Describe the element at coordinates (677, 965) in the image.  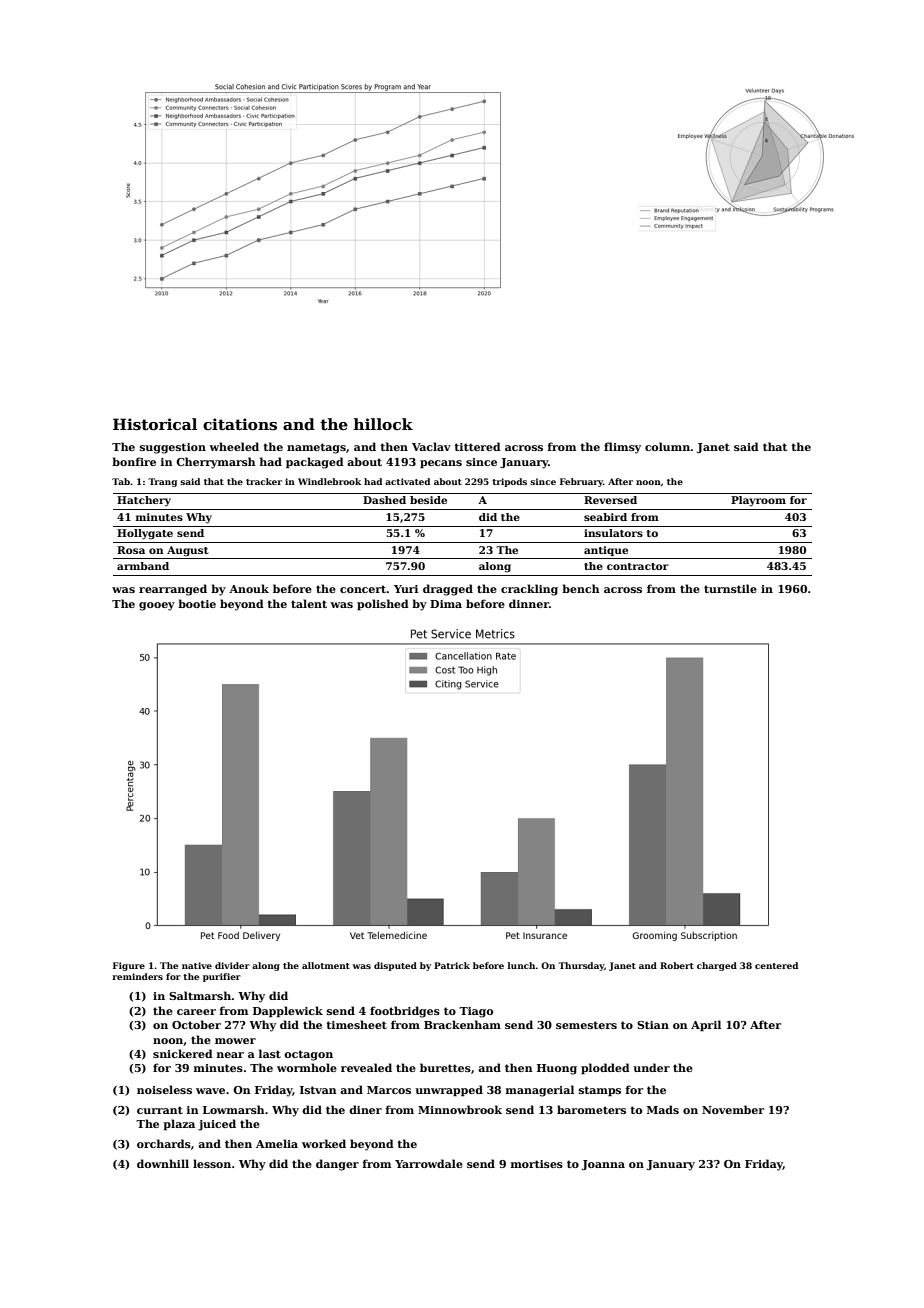
I see `Robert` at that location.
